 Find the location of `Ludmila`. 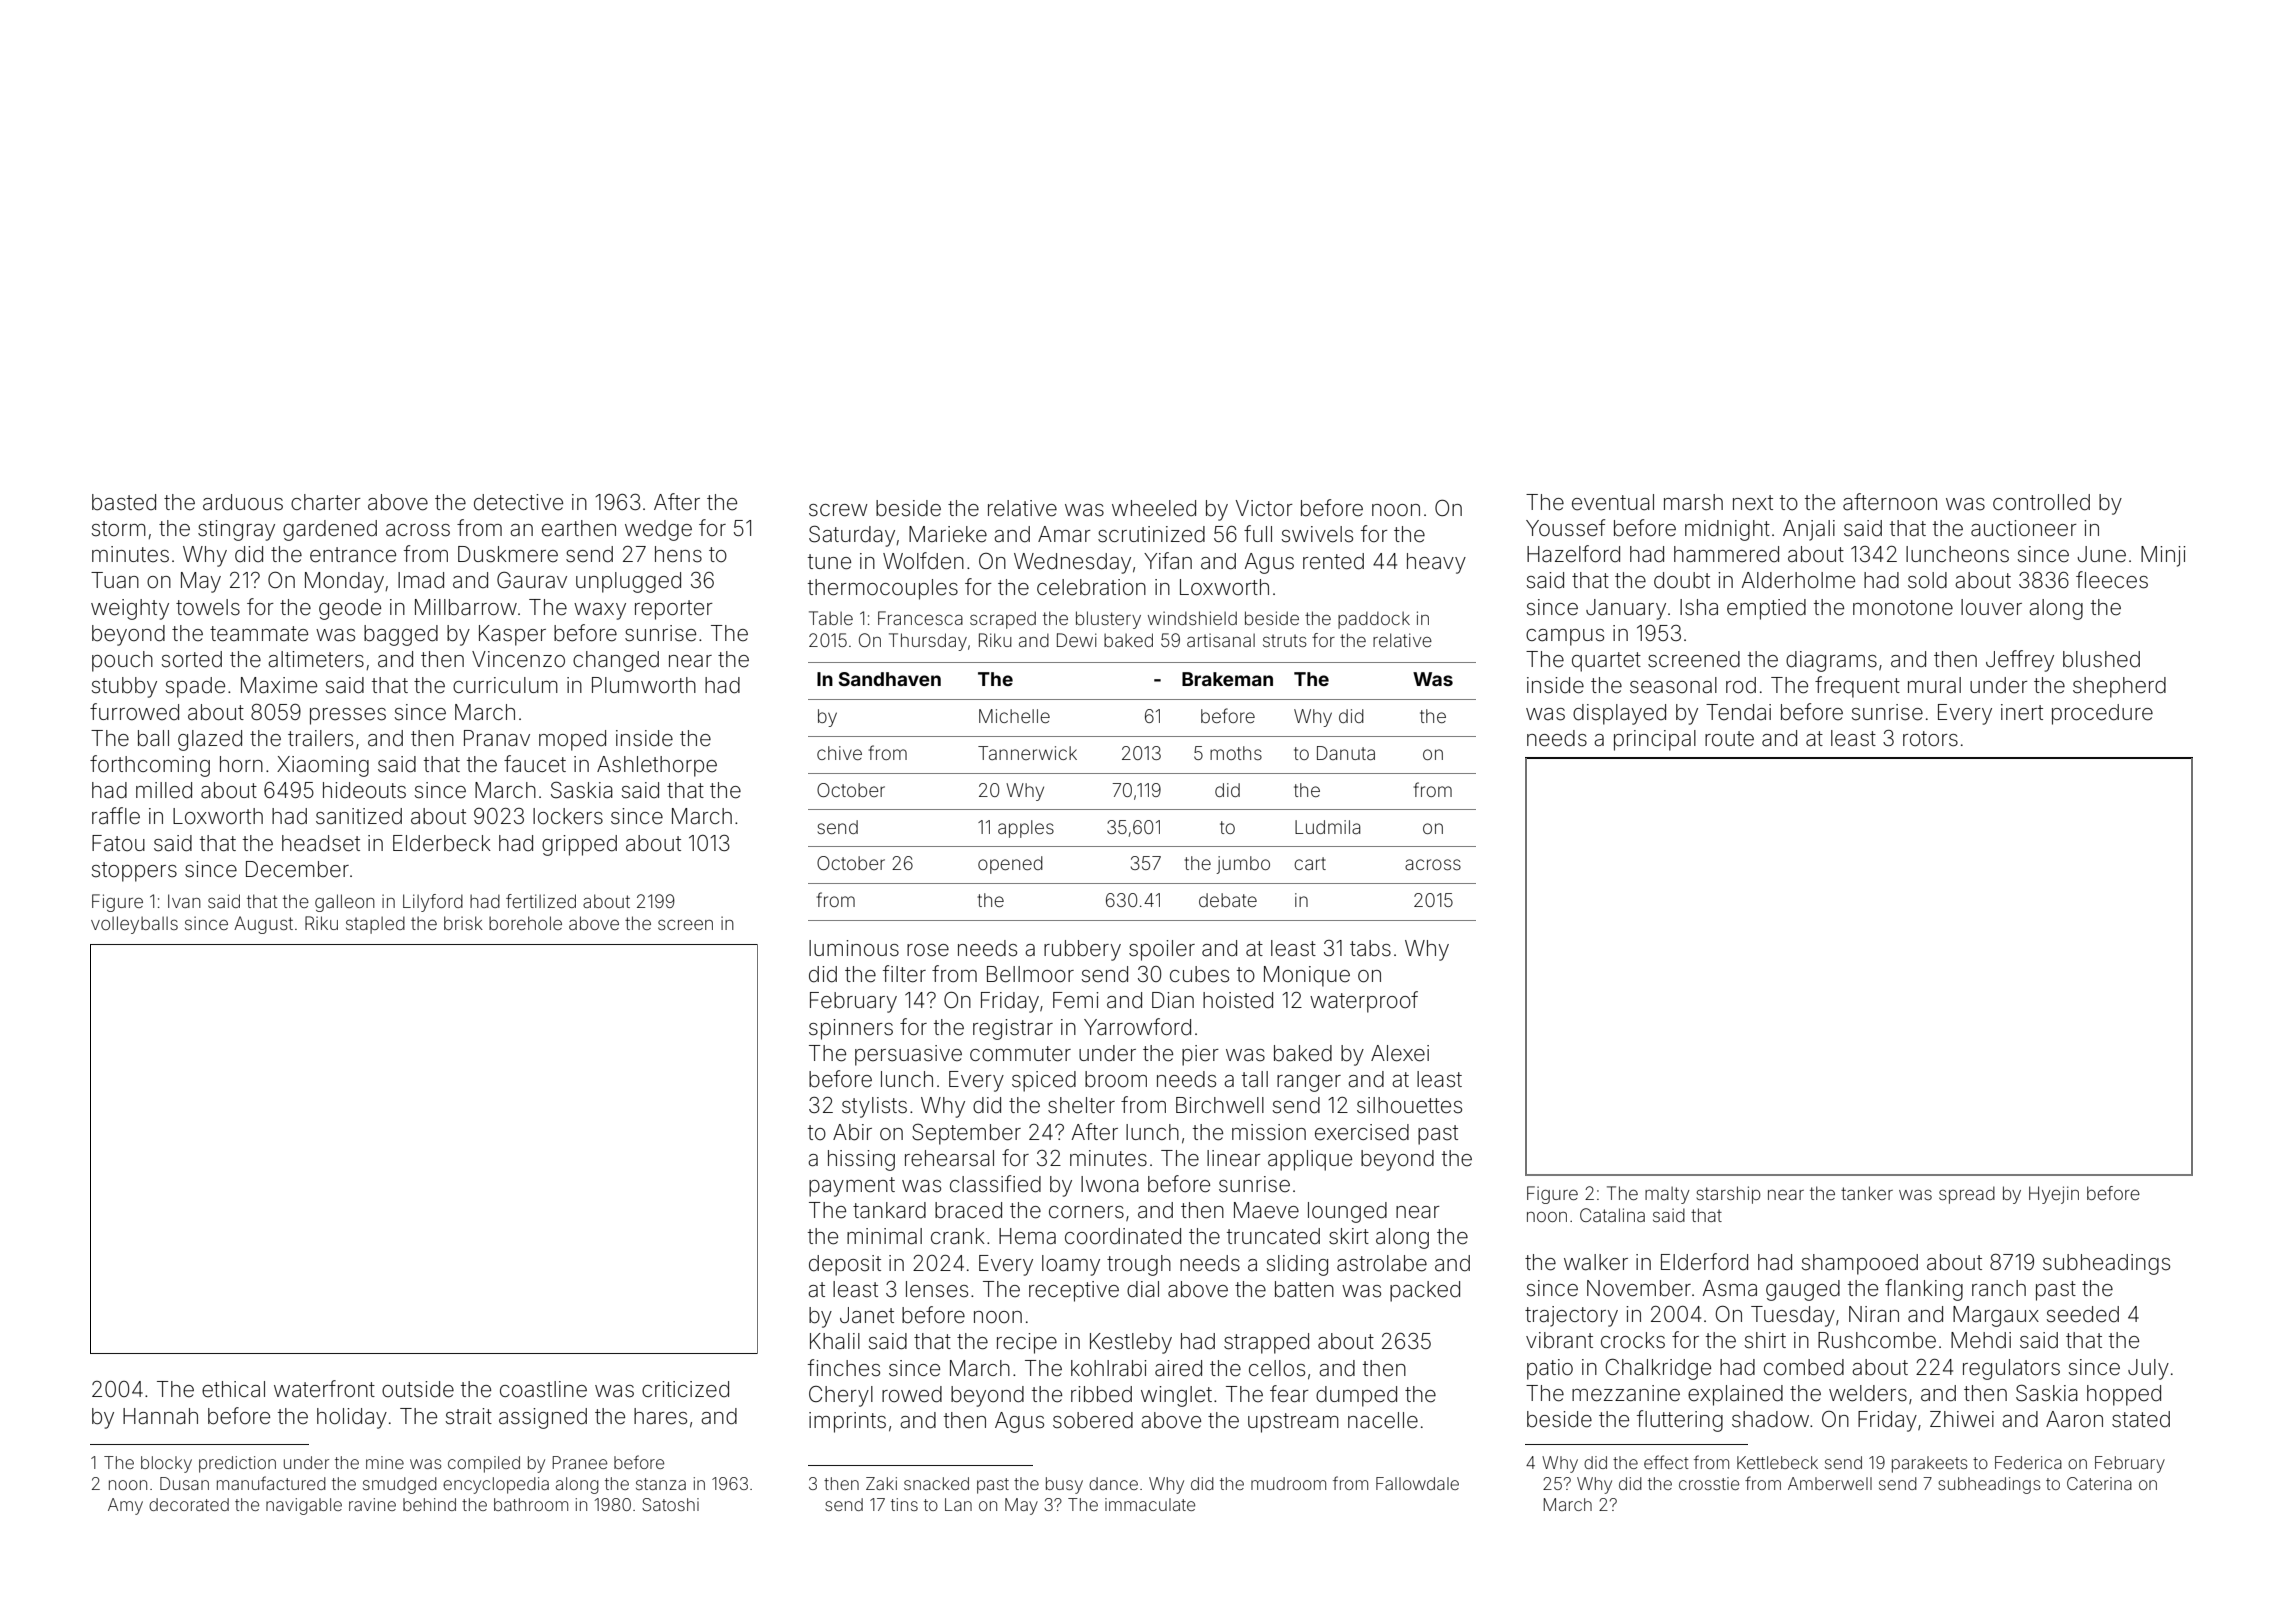

Ludmila is located at coordinates (1327, 827).
